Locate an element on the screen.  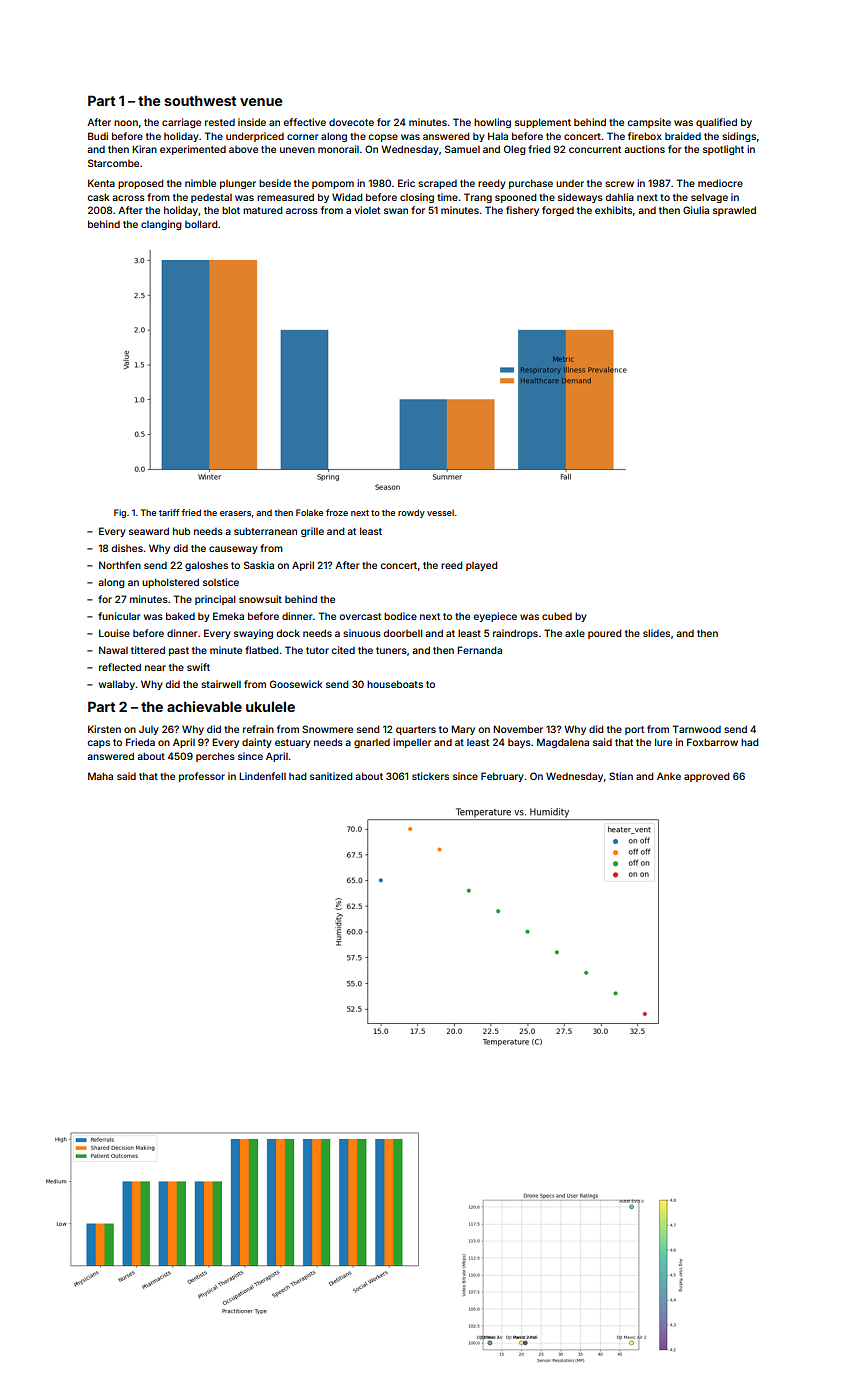
venue is located at coordinates (261, 102).
